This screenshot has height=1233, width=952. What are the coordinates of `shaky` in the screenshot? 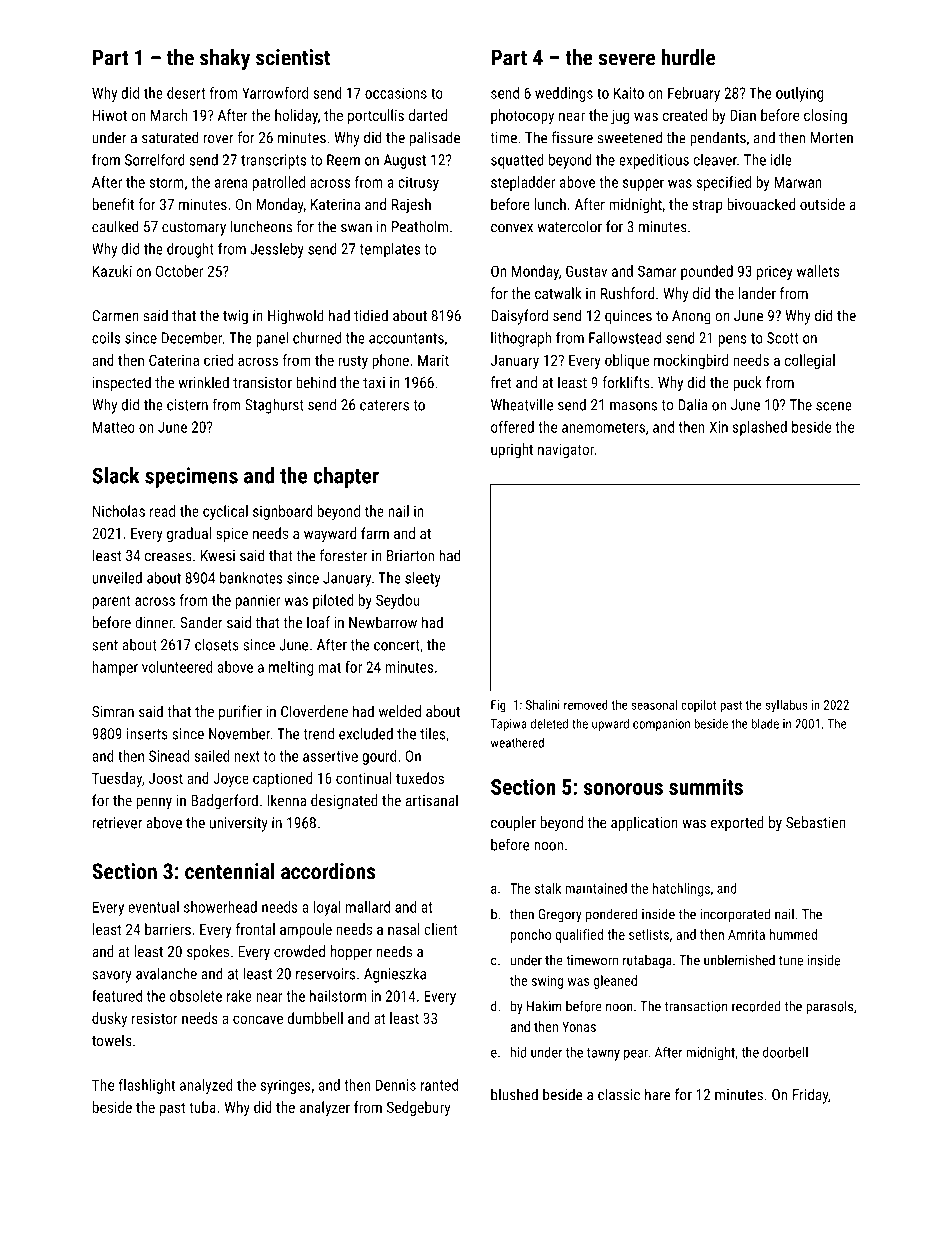 It's located at (225, 59).
